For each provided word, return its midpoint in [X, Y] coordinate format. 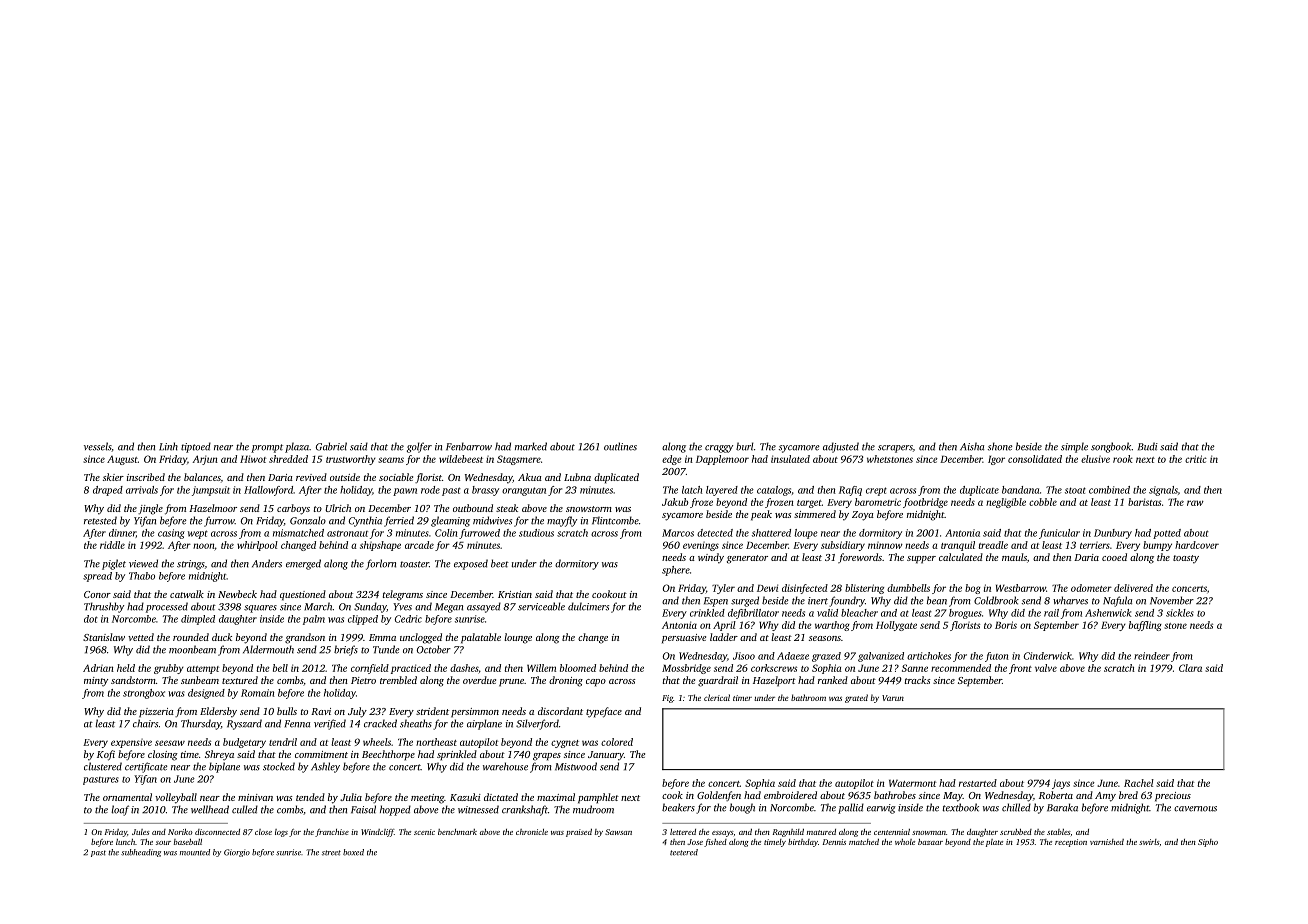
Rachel [1139, 783]
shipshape [380, 546]
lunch [125, 842]
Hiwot [253, 459]
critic [1196, 459]
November [1172, 600]
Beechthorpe [388, 755]
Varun [893, 698]
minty [96, 682]
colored [617, 742]
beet [500, 563]
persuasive [684, 639]
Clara [1190, 668]
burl [745, 446]
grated [856, 698]
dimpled [198, 620]
